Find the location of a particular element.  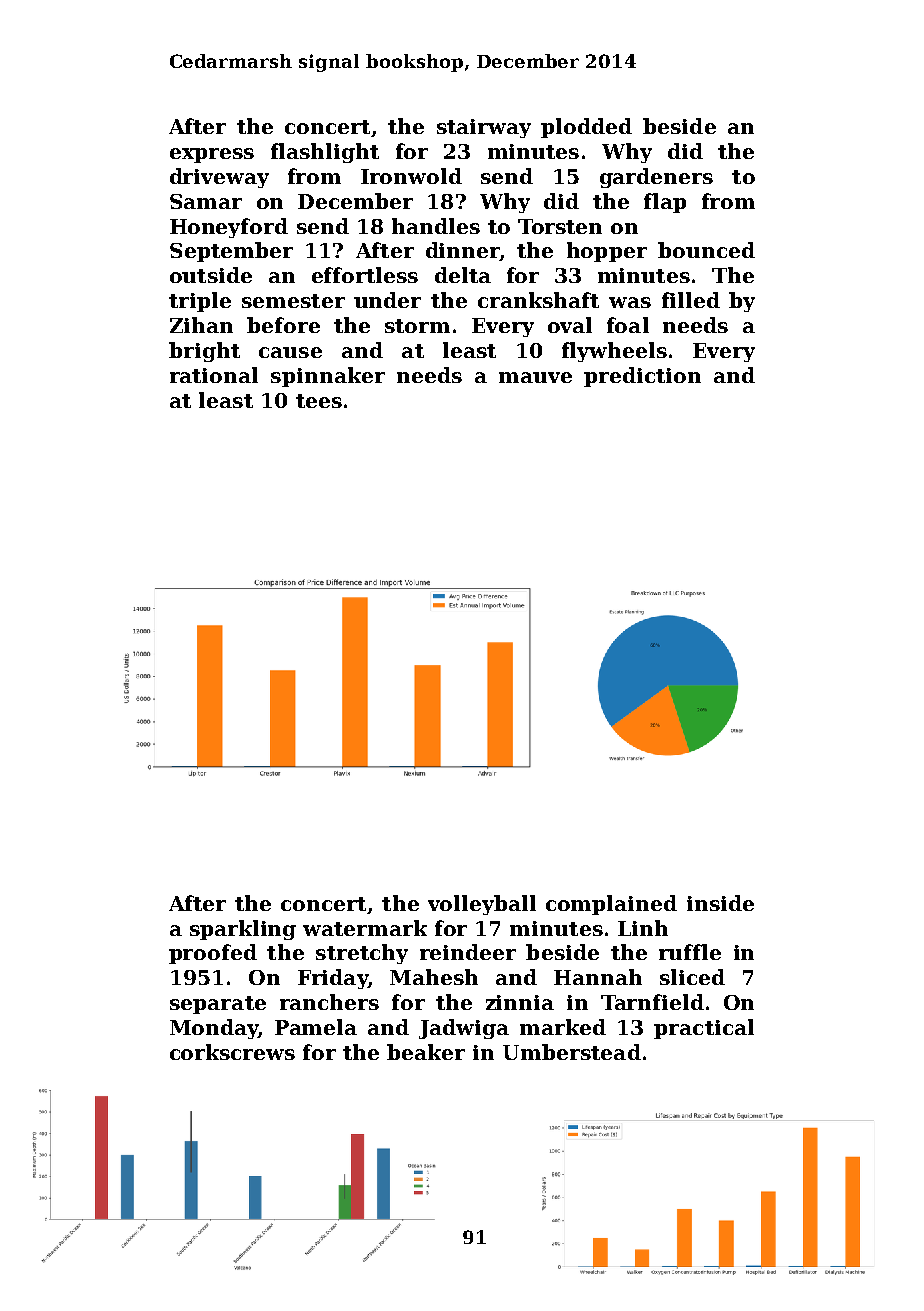

ruffle is located at coordinates (690, 952).
